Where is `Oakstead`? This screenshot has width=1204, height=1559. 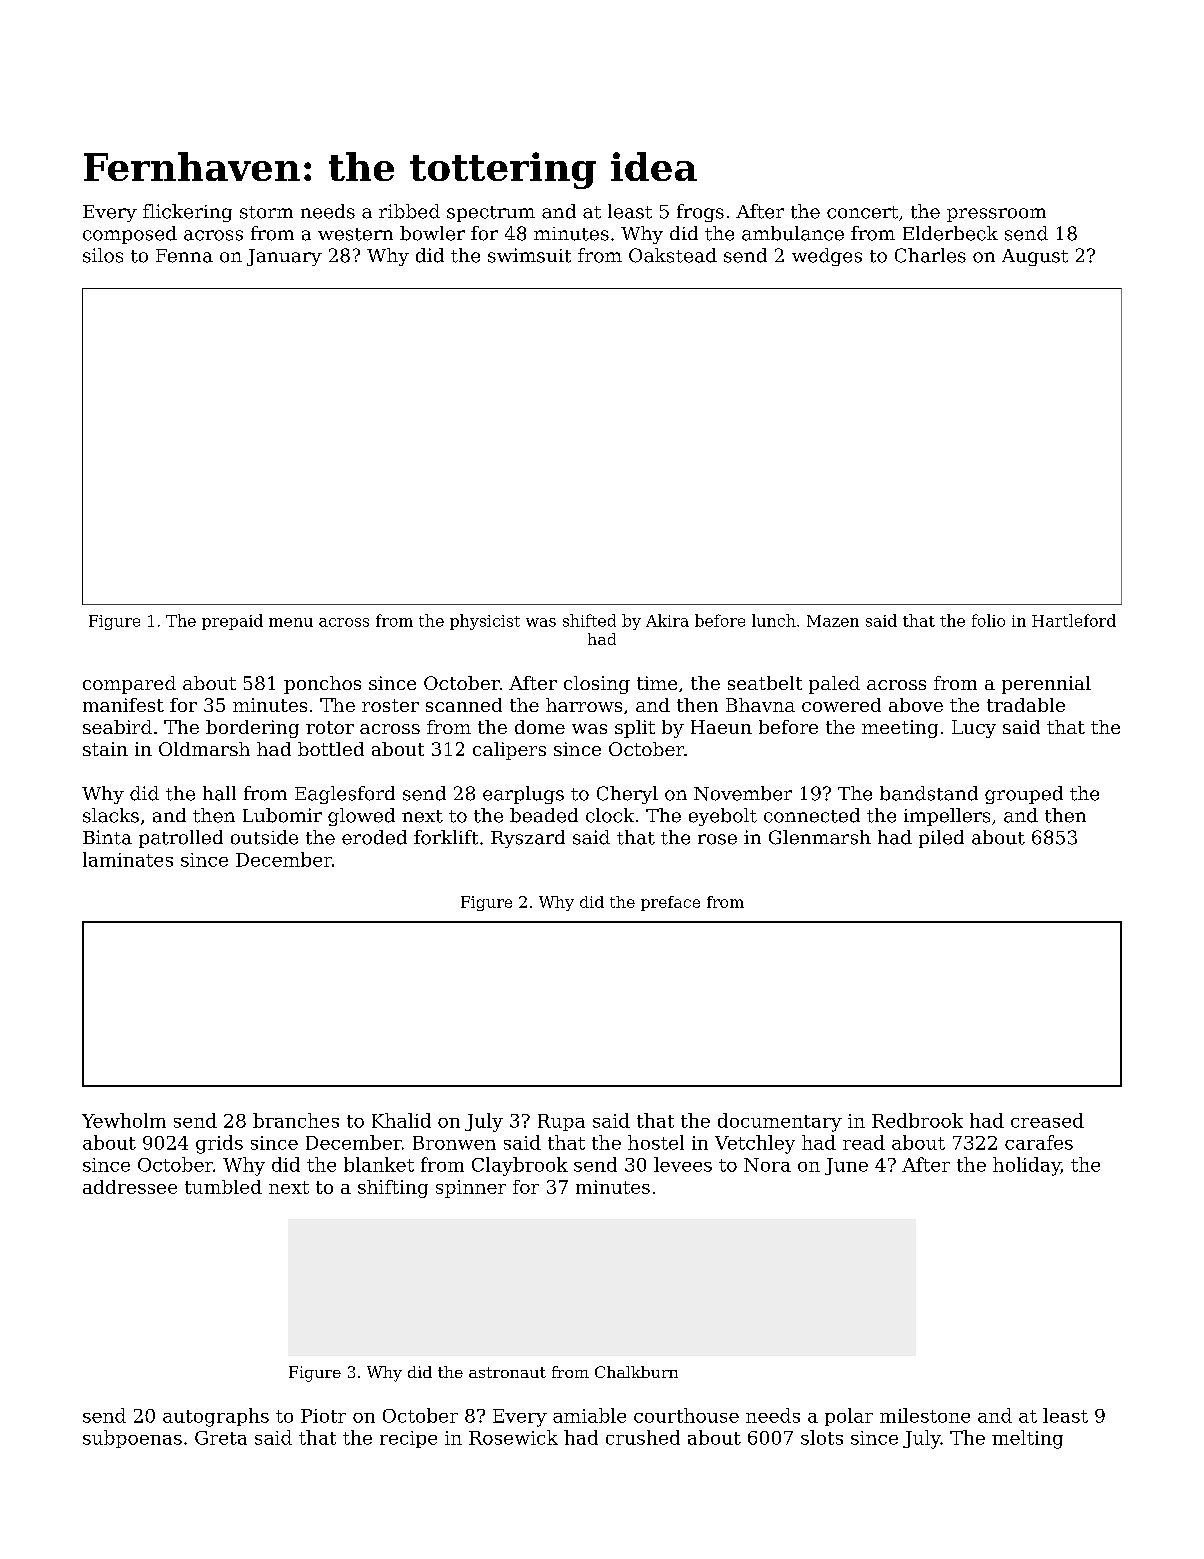 Oakstead is located at coordinates (673, 255).
